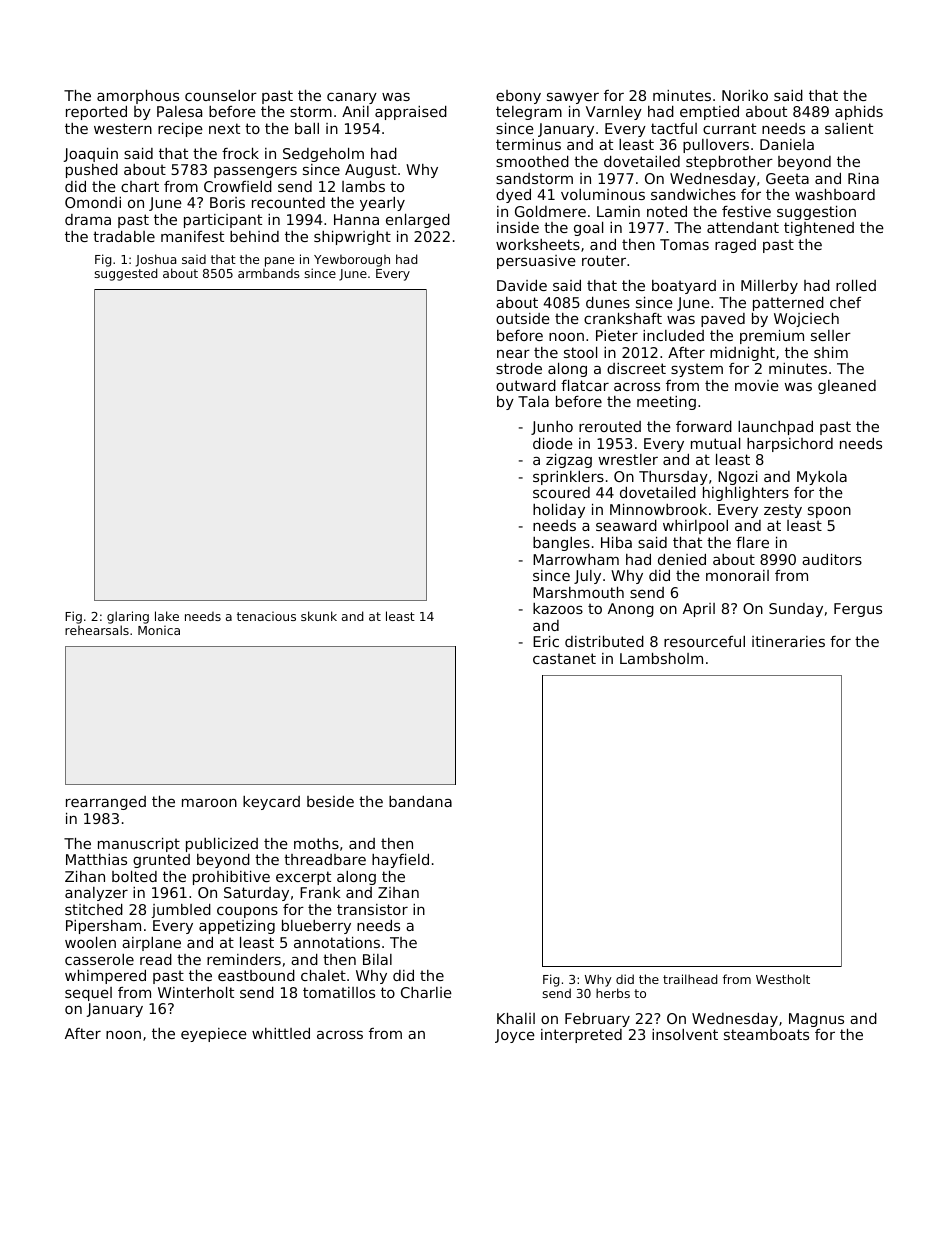  What do you see at coordinates (796, 610) in the document?
I see `Sunday` at bounding box center [796, 610].
